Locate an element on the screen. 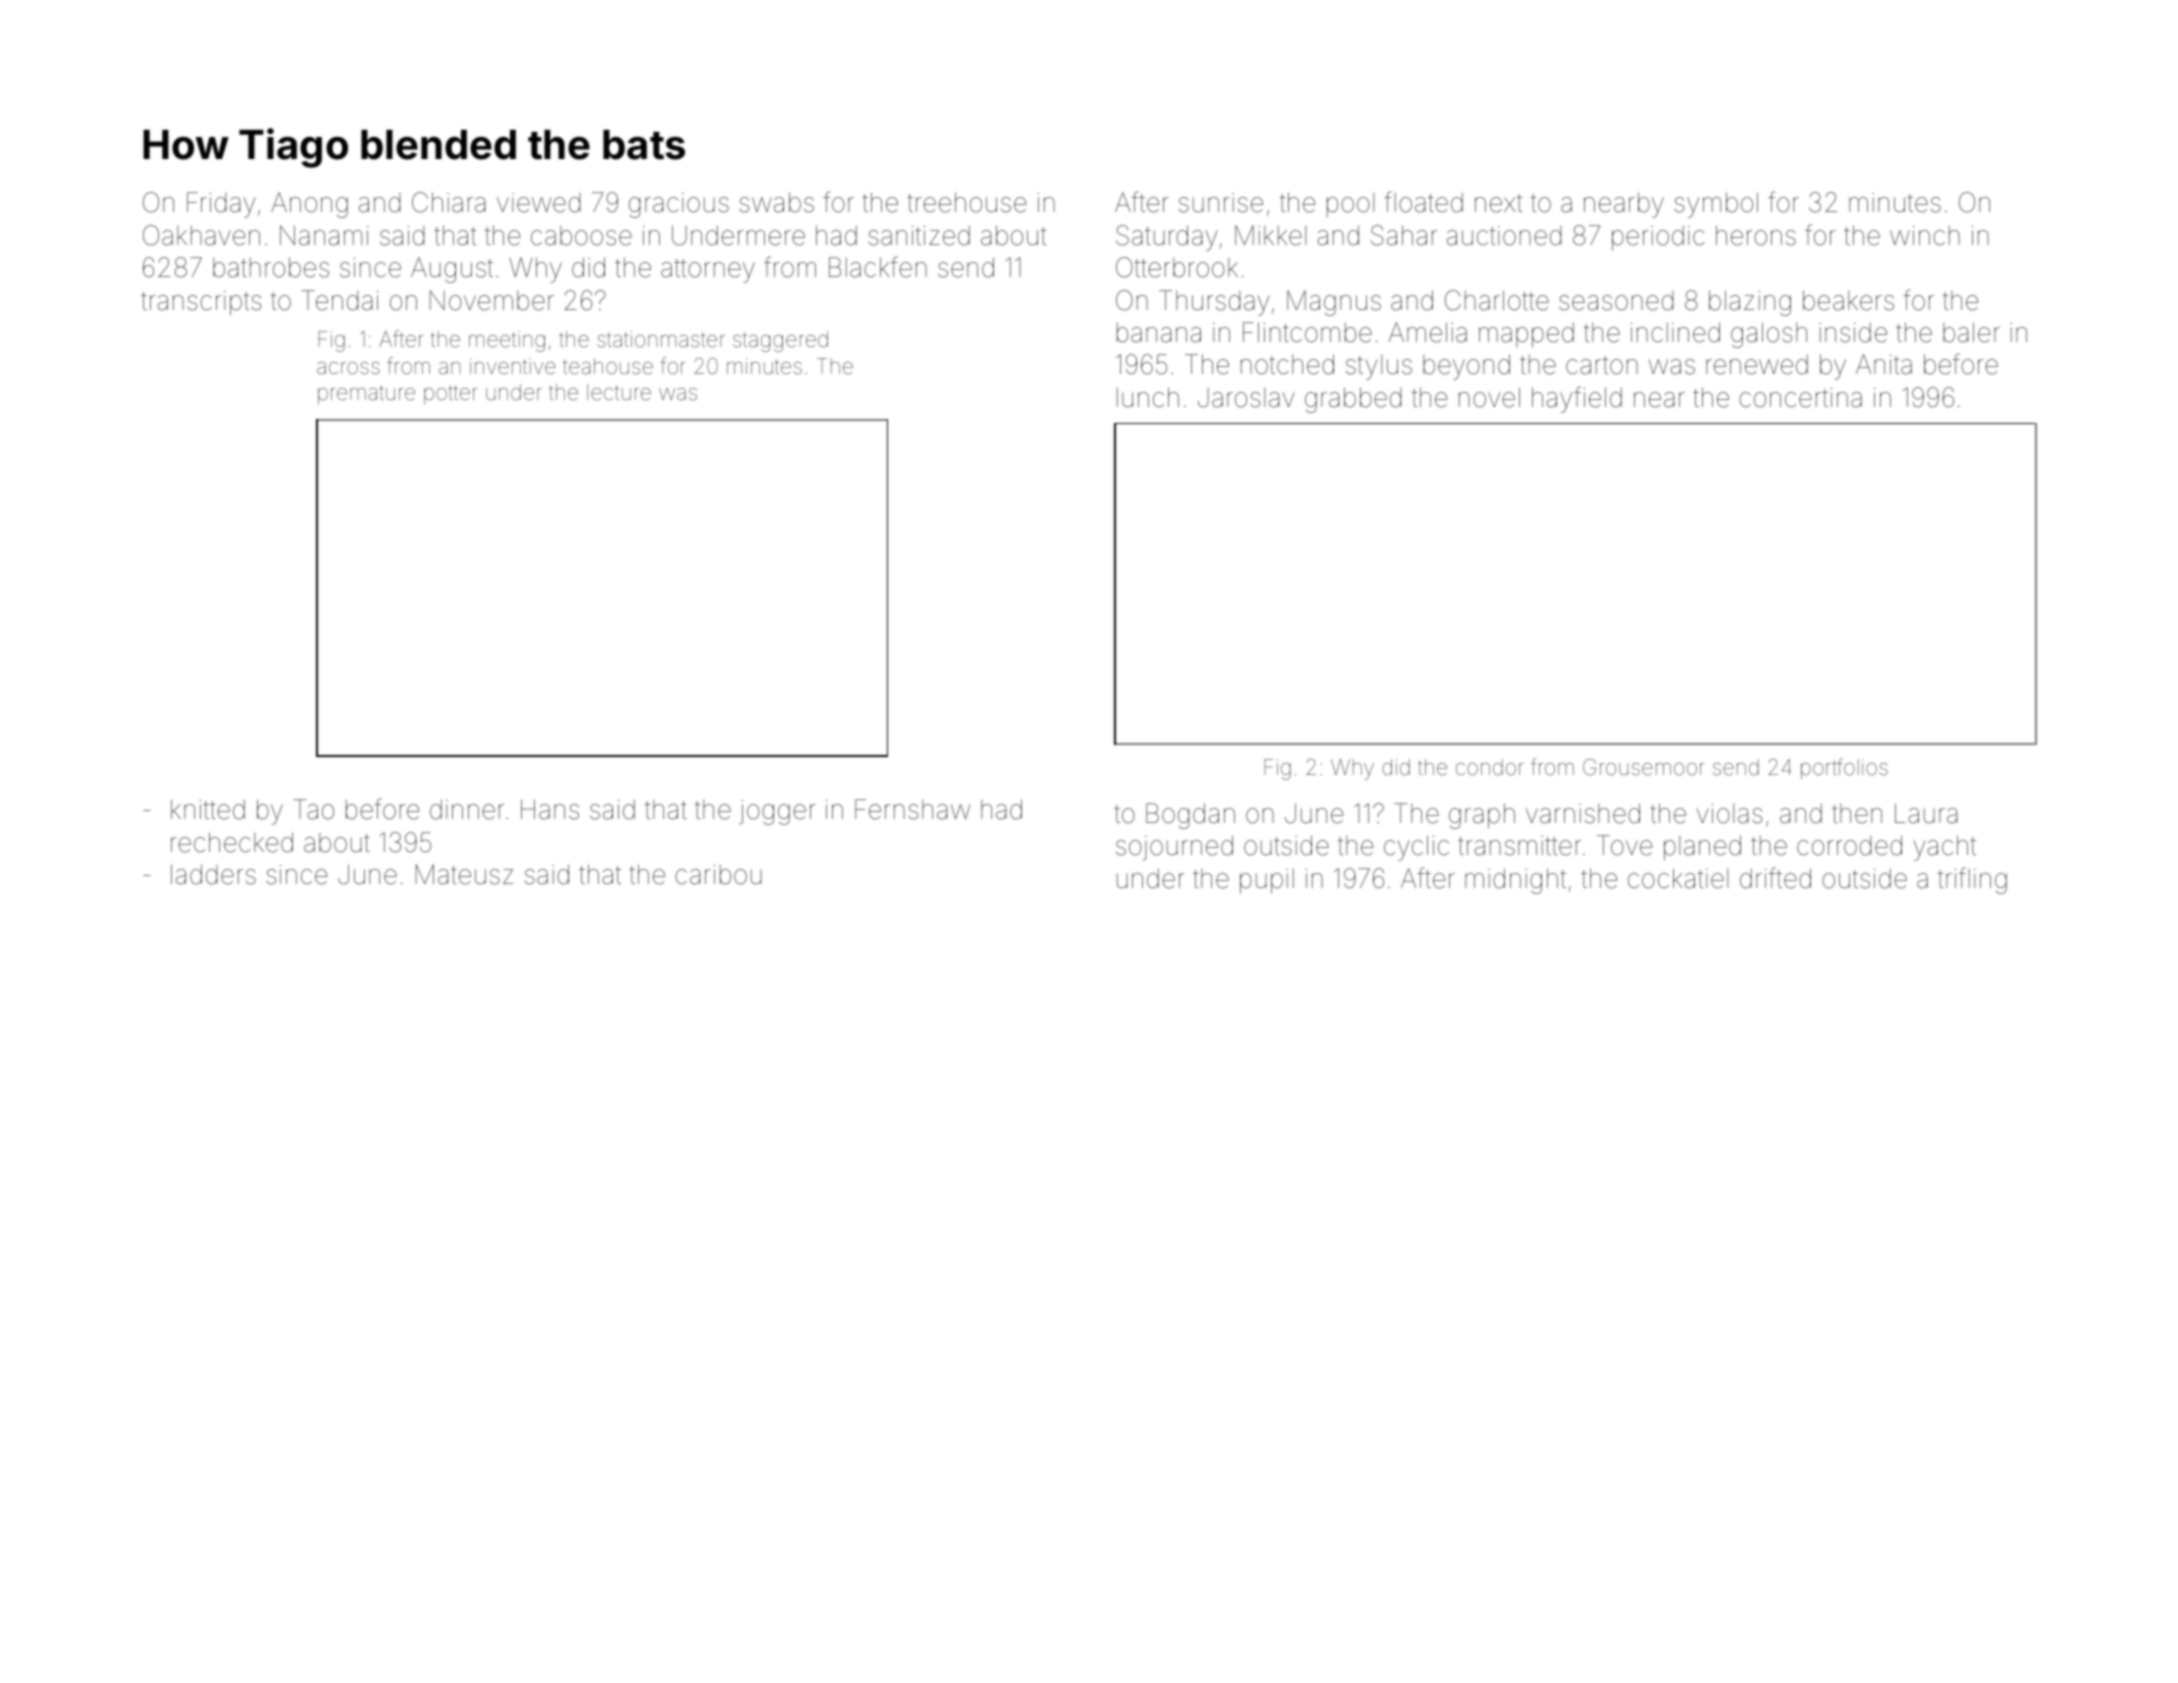  grabbed is located at coordinates (1353, 400).
